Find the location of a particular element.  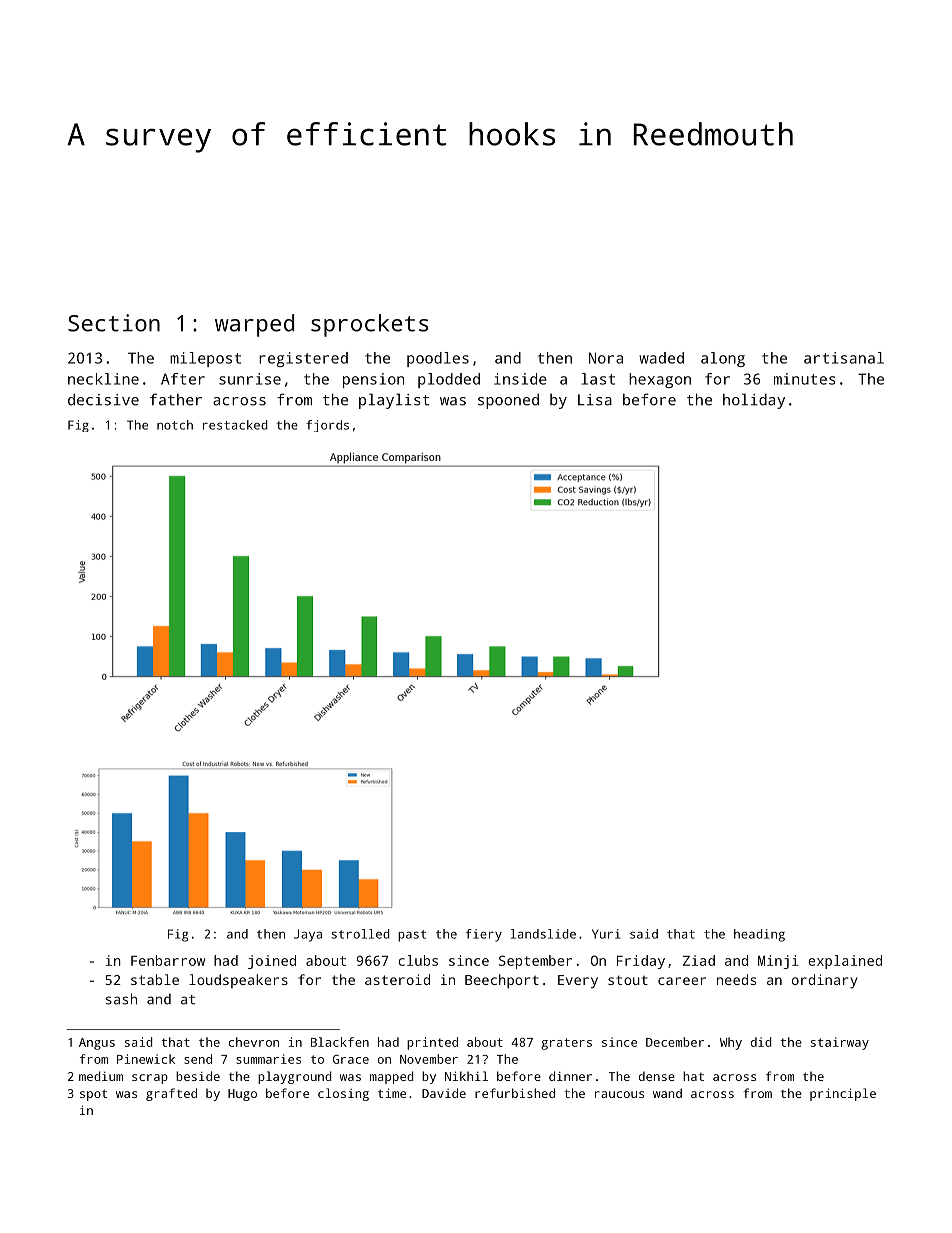

minutes is located at coordinates (805, 379).
